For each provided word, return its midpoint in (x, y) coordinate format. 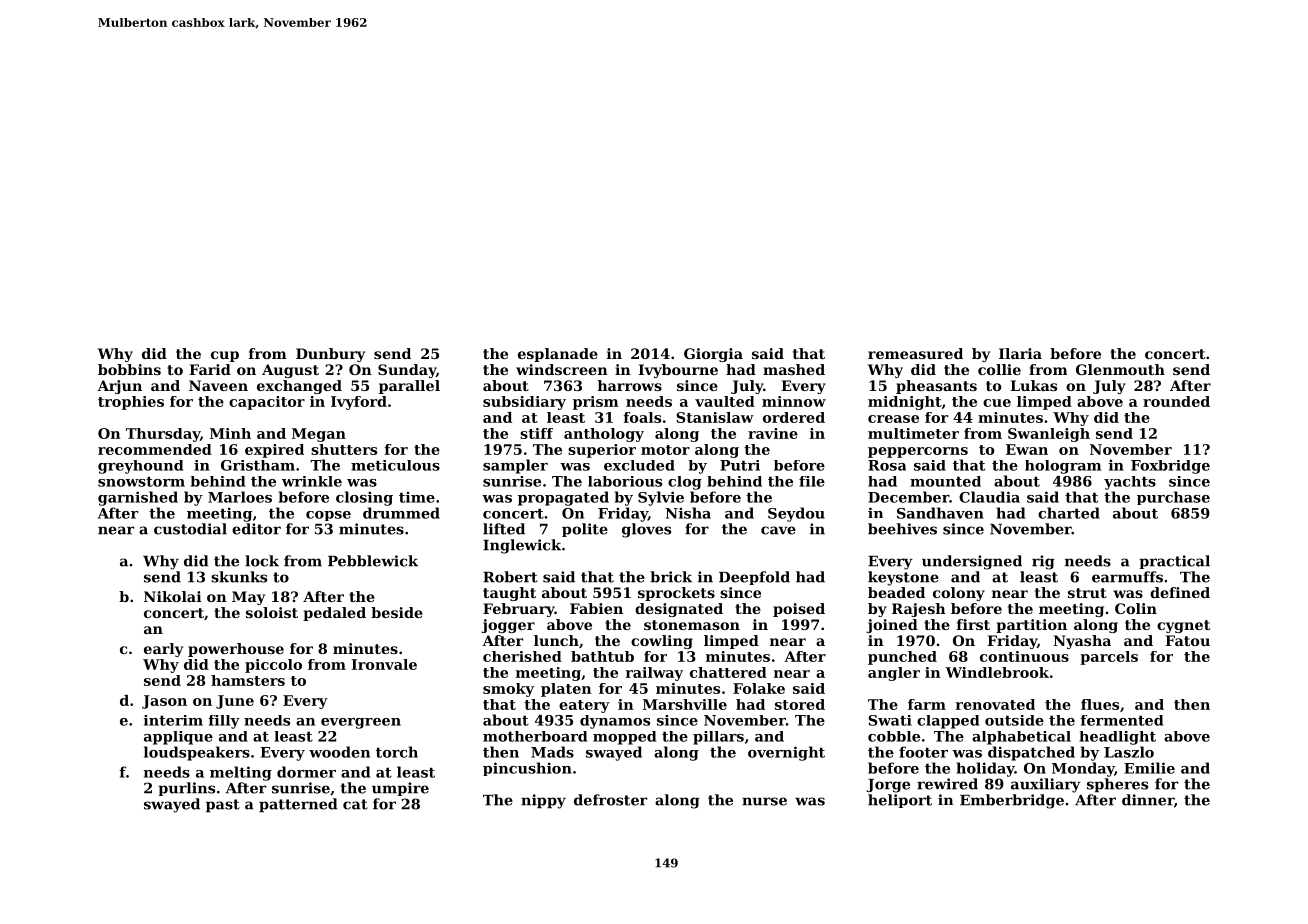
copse (328, 516)
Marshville (685, 704)
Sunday (407, 371)
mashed (794, 369)
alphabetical (1021, 738)
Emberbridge (1012, 801)
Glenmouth (1120, 369)
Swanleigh (1049, 435)
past (223, 805)
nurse (764, 801)
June (235, 702)
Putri (740, 465)
